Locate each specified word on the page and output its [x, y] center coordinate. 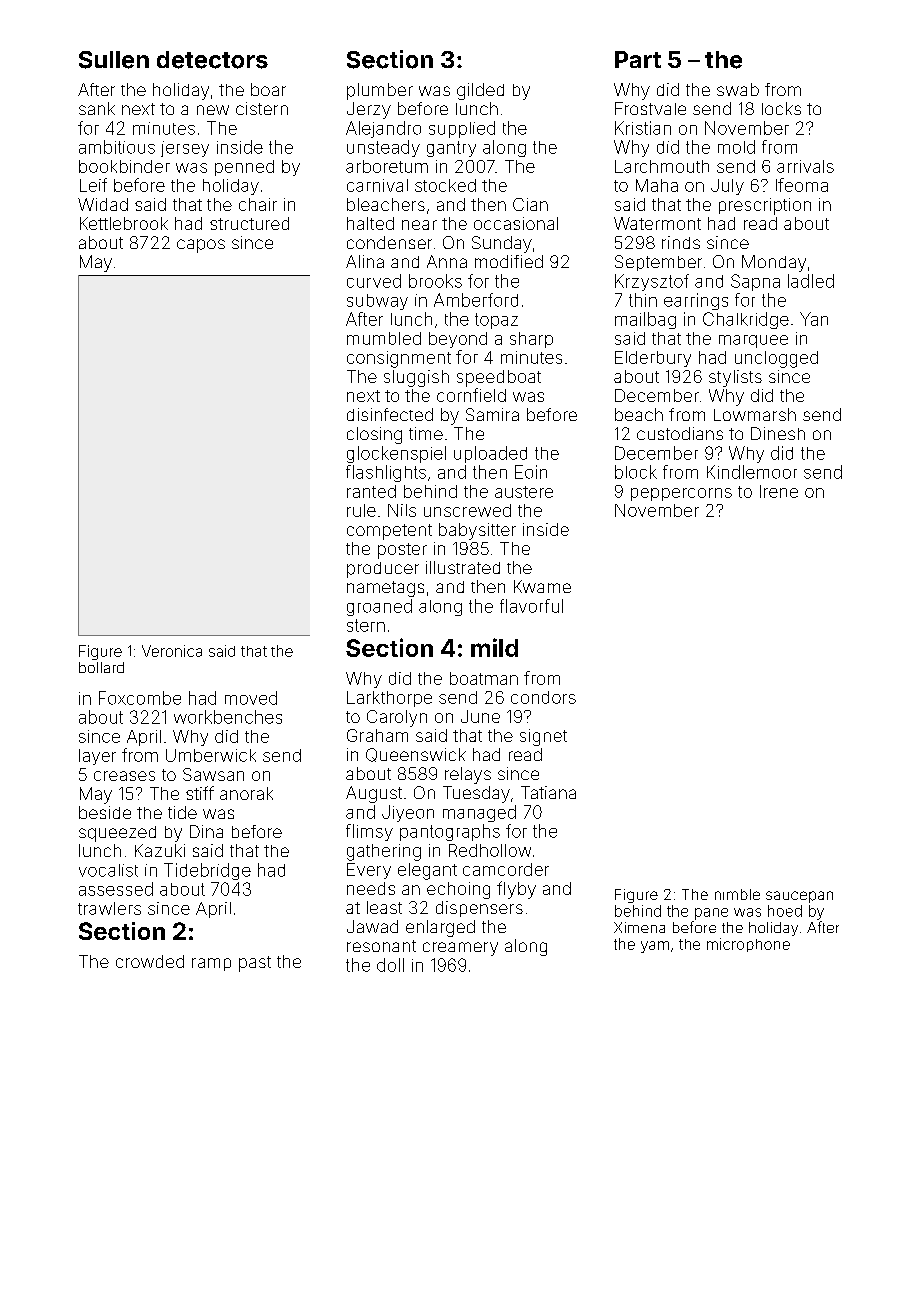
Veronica [172, 651]
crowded [150, 961]
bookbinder [124, 166]
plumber [380, 91]
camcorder [506, 869]
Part [638, 59]
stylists [735, 378]
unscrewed [467, 510]
